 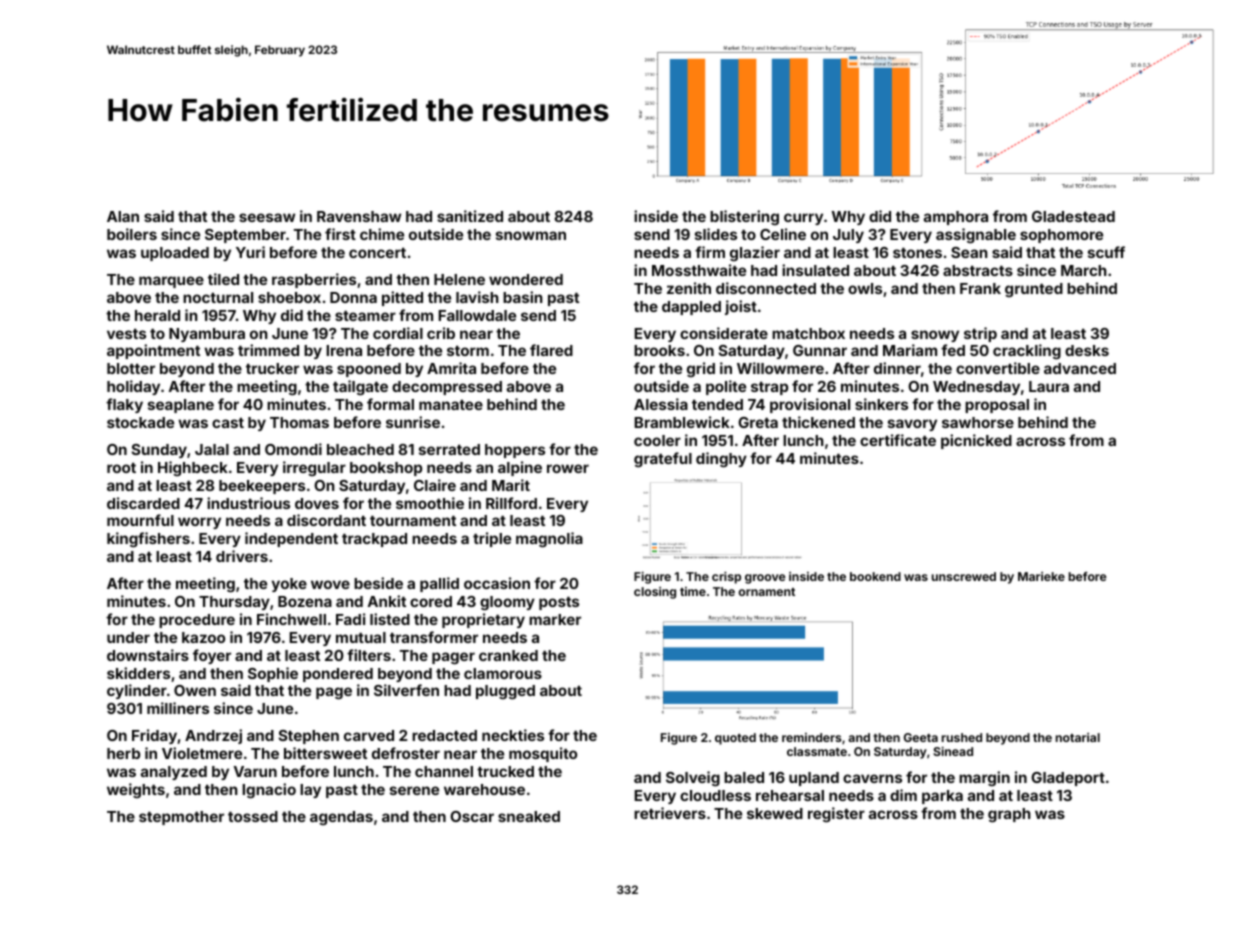 What do you see at coordinates (1041, 576) in the document?
I see `Marieke` at bounding box center [1041, 576].
